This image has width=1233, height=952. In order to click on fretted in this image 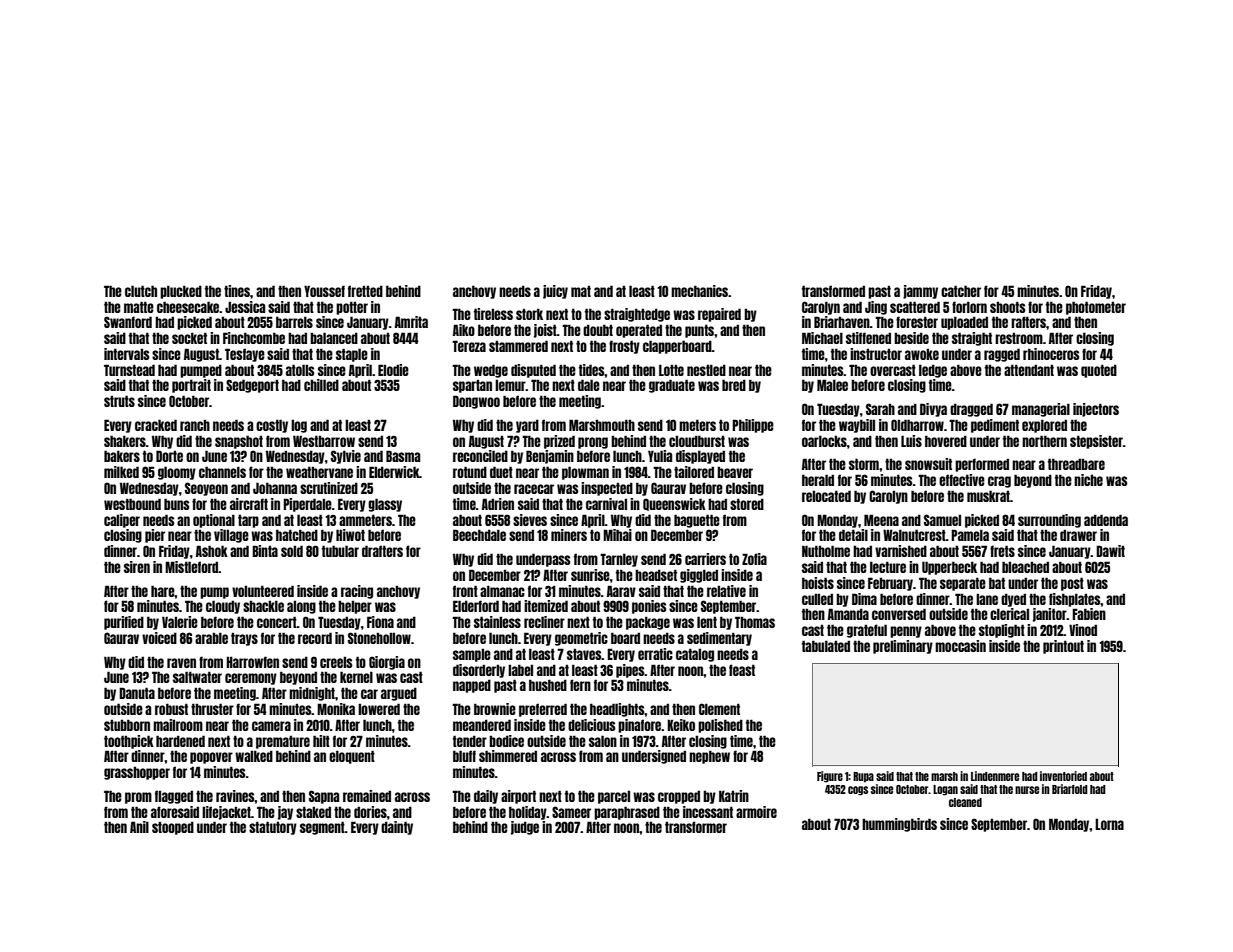, I will do `click(365, 291)`.
